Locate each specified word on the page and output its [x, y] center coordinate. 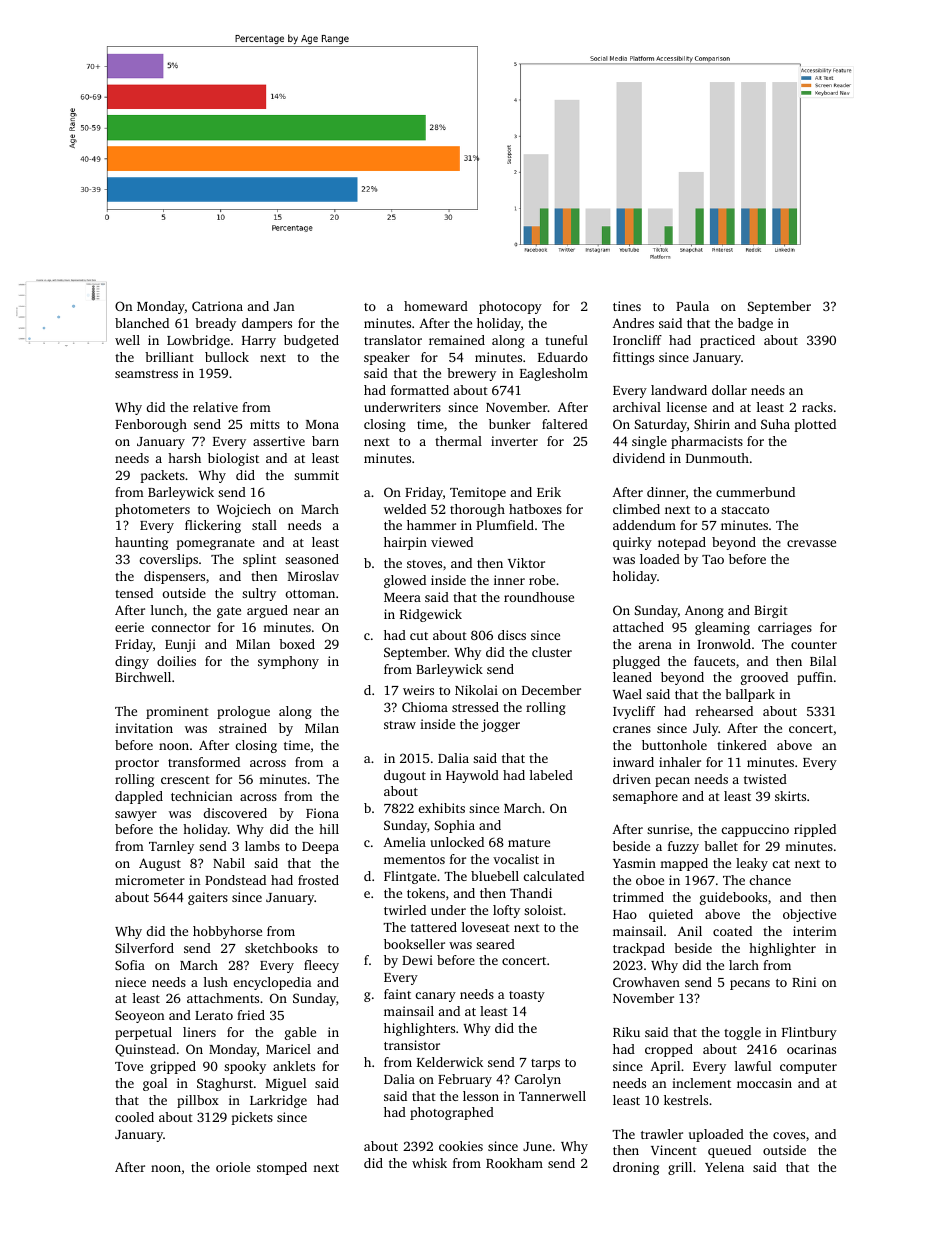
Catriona [217, 306]
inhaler [680, 762]
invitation [144, 728]
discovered [235, 813]
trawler [662, 1134]
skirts [790, 796]
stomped [282, 1168]
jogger [500, 725]
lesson [481, 1096]
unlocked [457, 842]
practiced [727, 341]
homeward [436, 306]
